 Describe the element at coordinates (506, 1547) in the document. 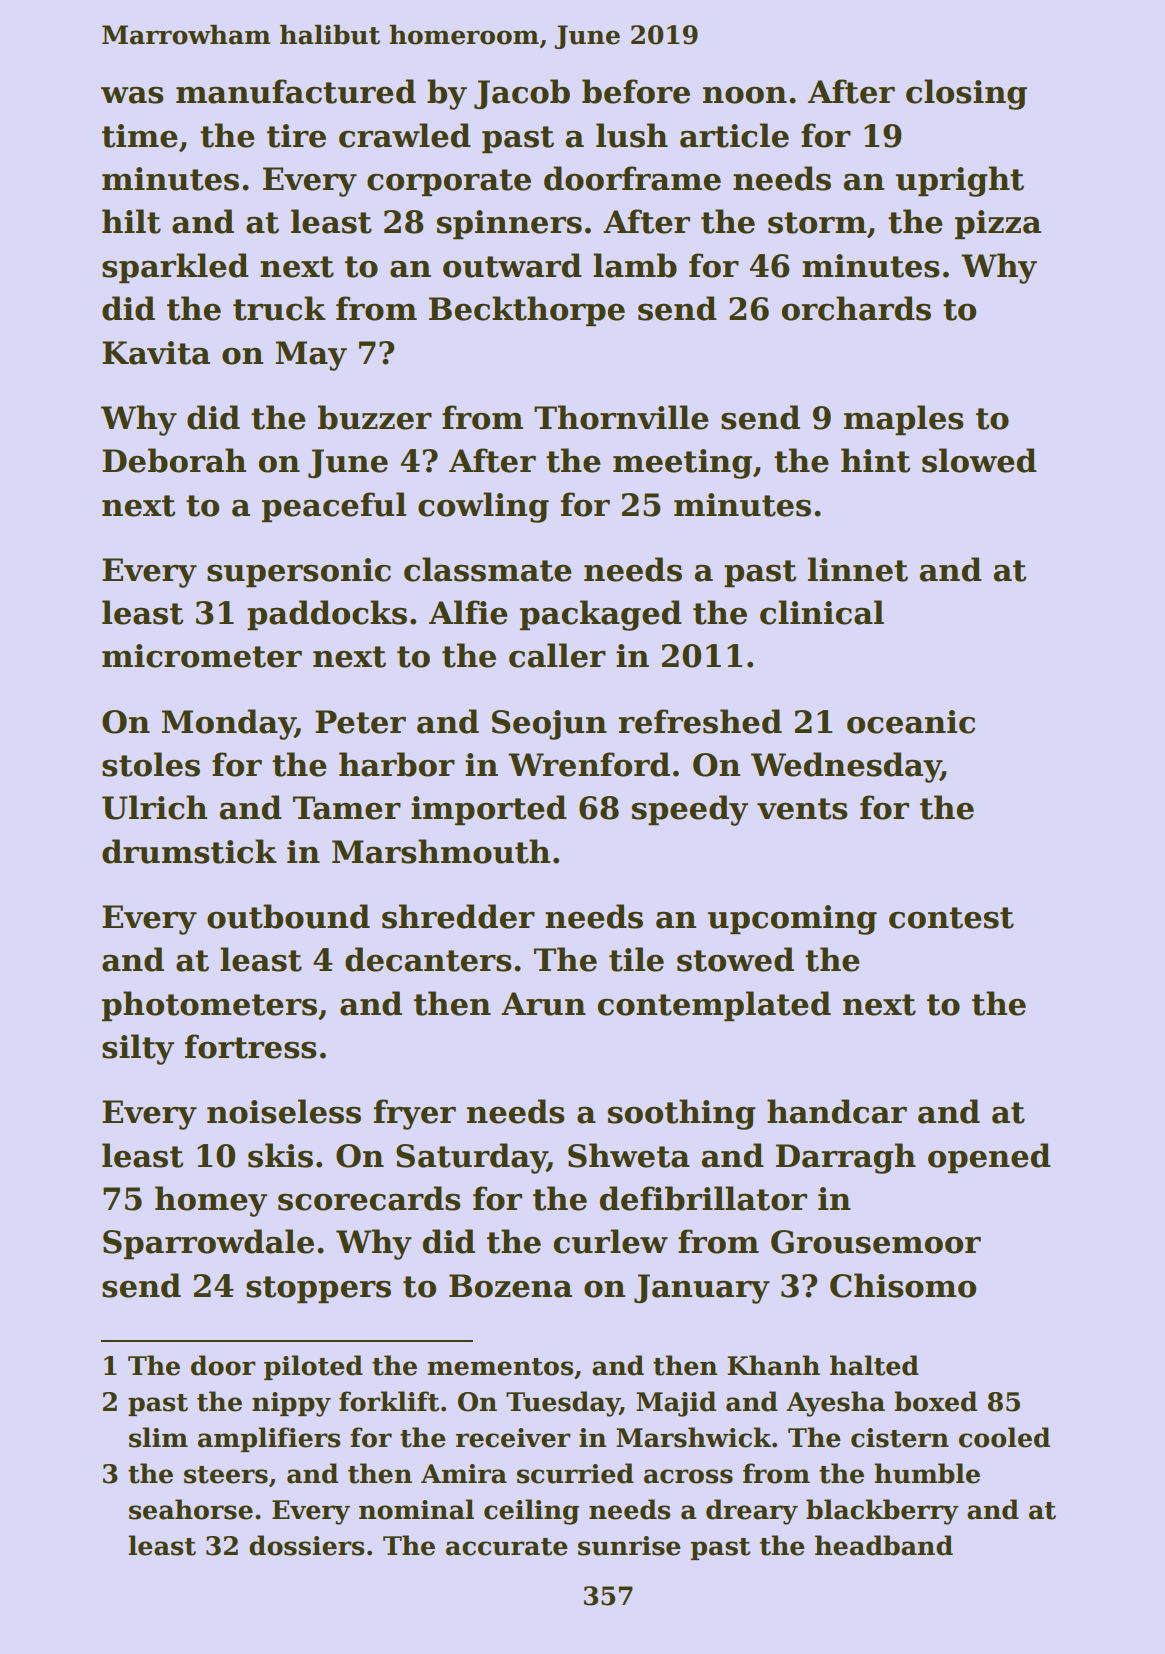

I see `accurate` at that location.
